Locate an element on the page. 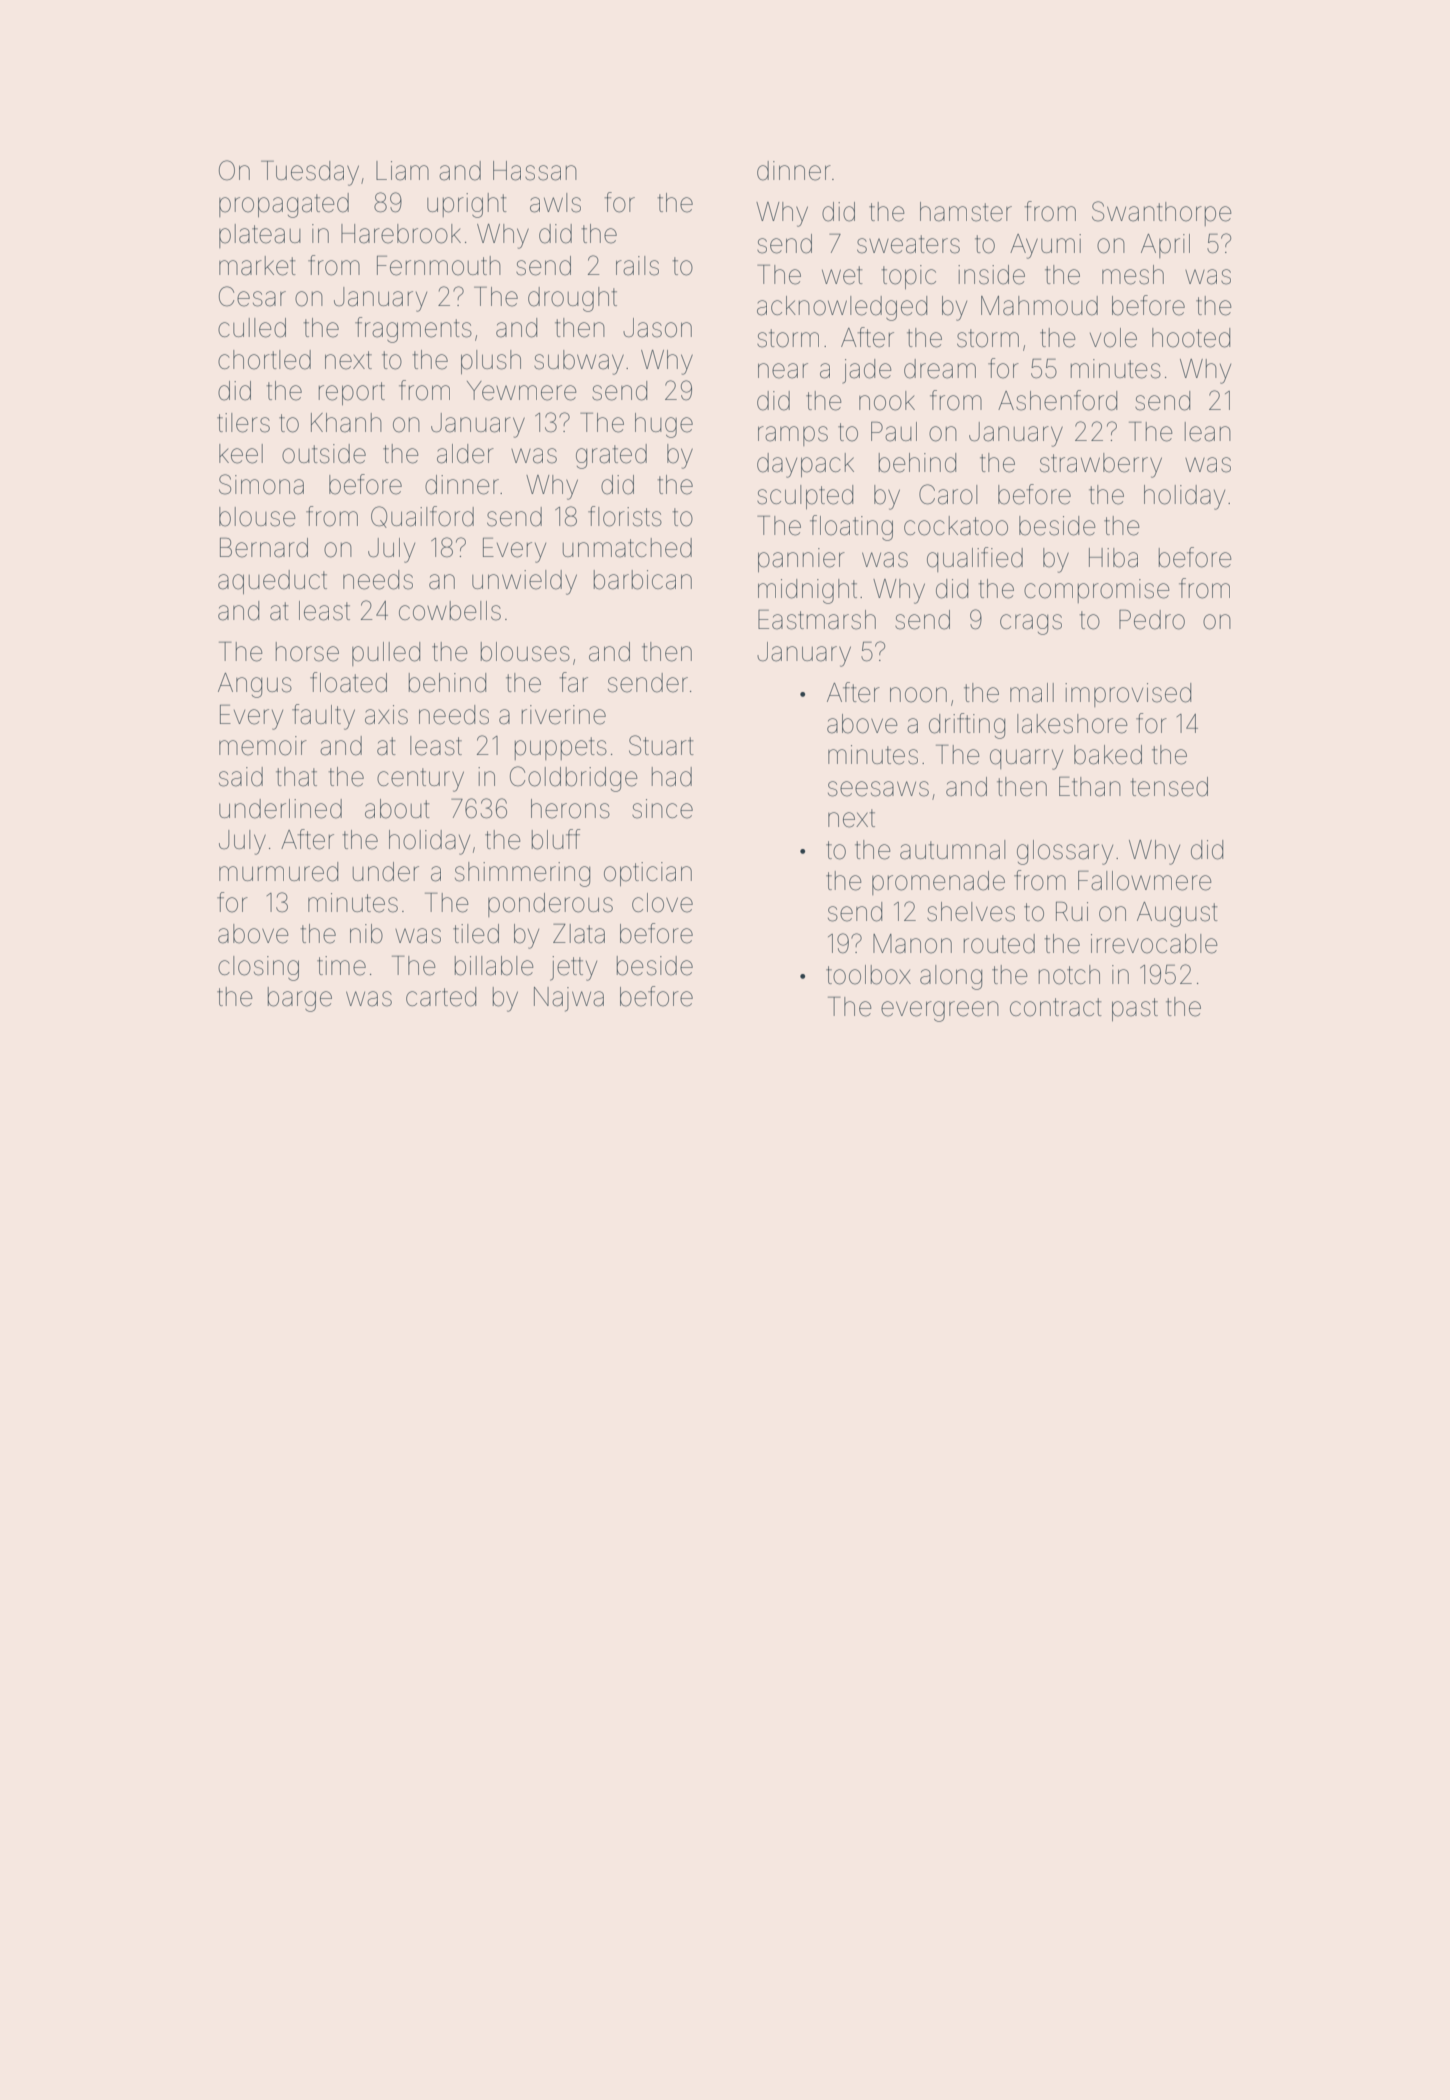  Stuart is located at coordinates (661, 745).
